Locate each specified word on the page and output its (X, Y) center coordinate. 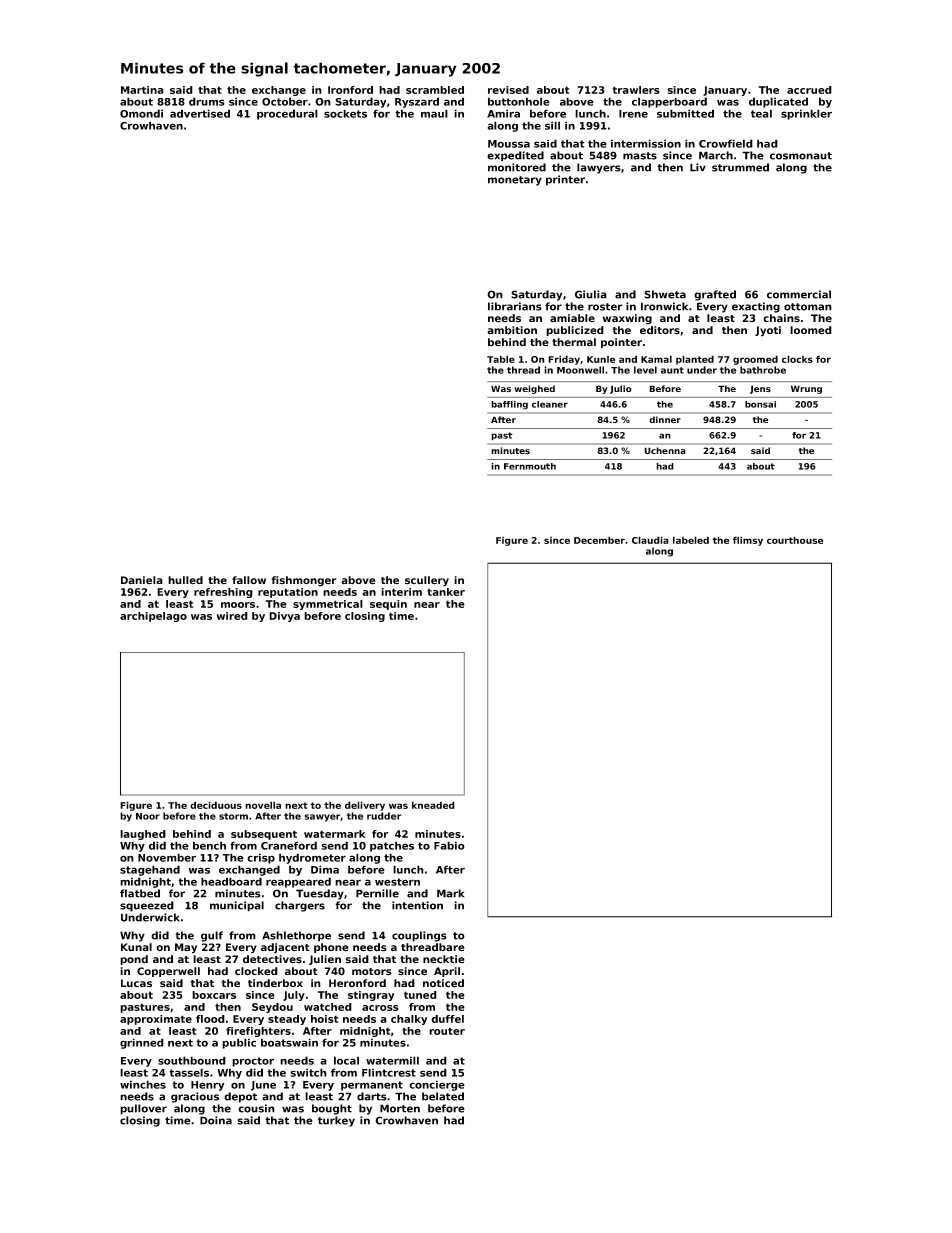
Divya (284, 617)
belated (443, 1096)
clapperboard (669, 102)
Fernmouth (530, 466)
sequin (388, 605)
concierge (437, 1085)
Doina (216, 1120)
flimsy (748, 541)
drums (207, 101)
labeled (691, 540)
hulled (185, 580)
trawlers (636, 90)
